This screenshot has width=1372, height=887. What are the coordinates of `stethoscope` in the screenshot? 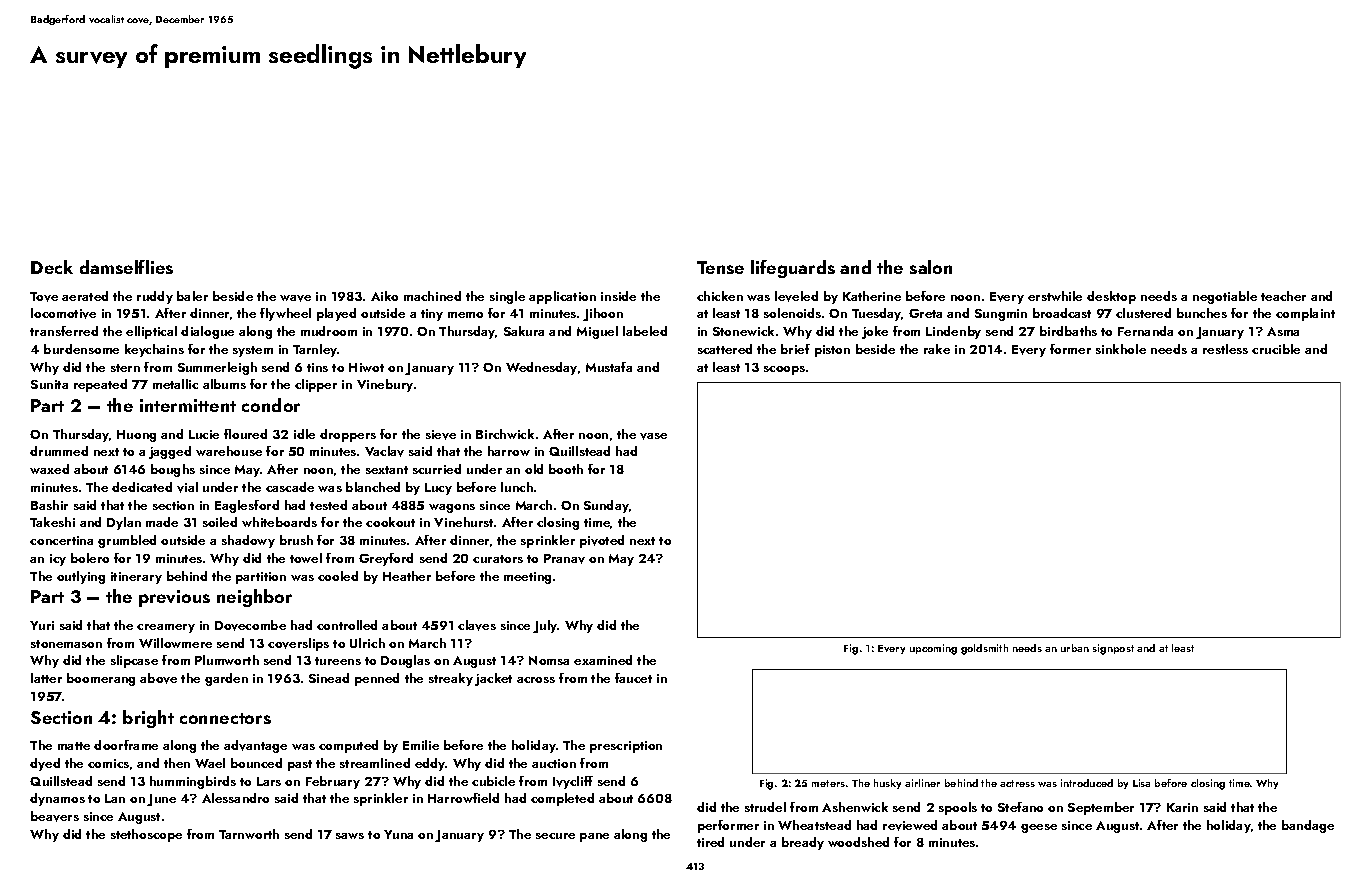 It's located at (146, 835).
